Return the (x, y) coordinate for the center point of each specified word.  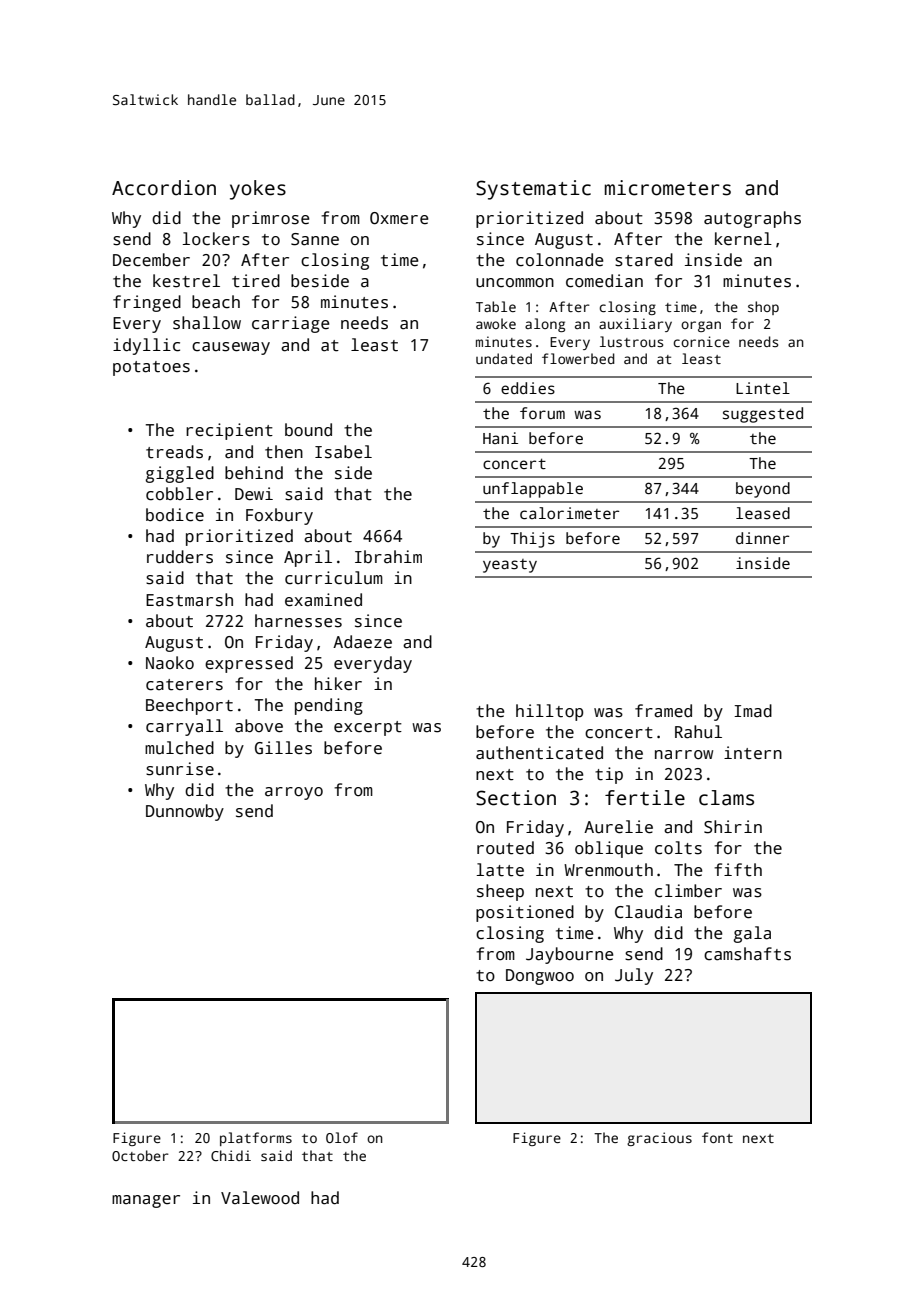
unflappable (533, 490)
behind (254, 473)
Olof (342, 1137)
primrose (270, 219)
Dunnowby (185, 812)
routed (505, 848)
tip (609, 775)
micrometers (668, 188)
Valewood (260, 1198)
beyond (763, 490)
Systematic (533, 190)
